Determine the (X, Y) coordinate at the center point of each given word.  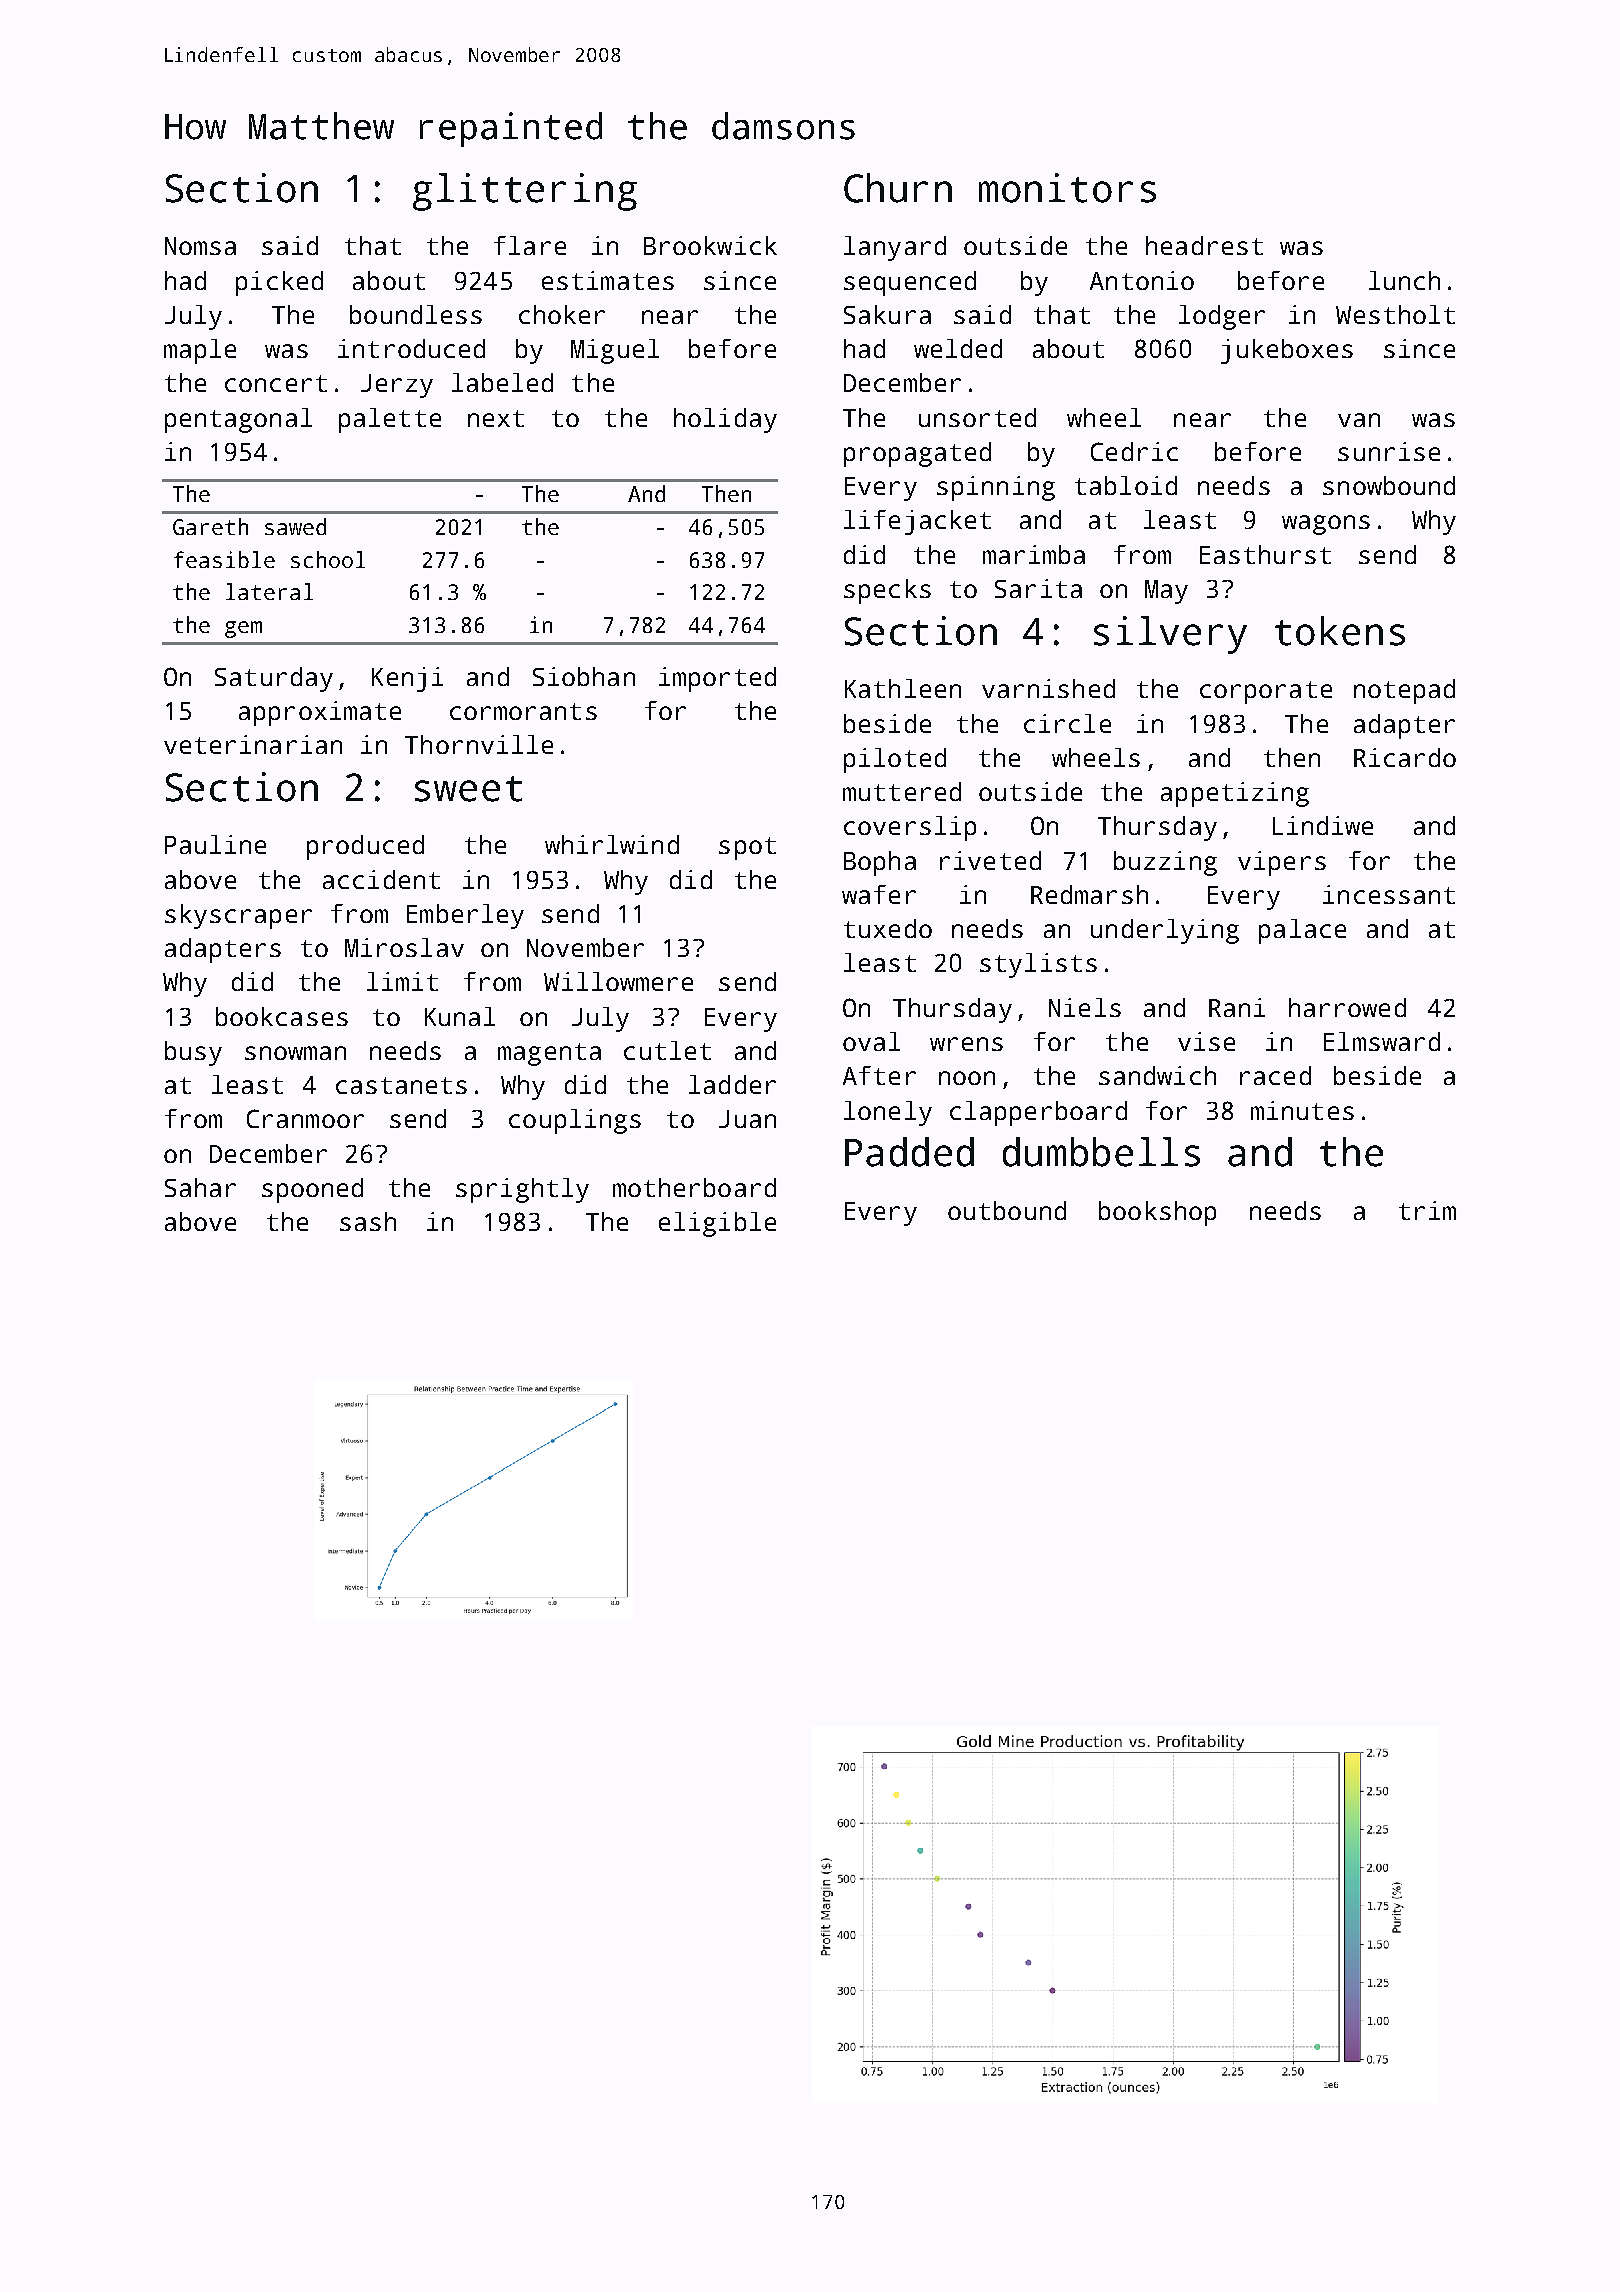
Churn (898, 188)
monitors (1067, 188)
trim (1427, 1210)
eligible (717, 1224)
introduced (411, 348)
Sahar (200, 1187)
